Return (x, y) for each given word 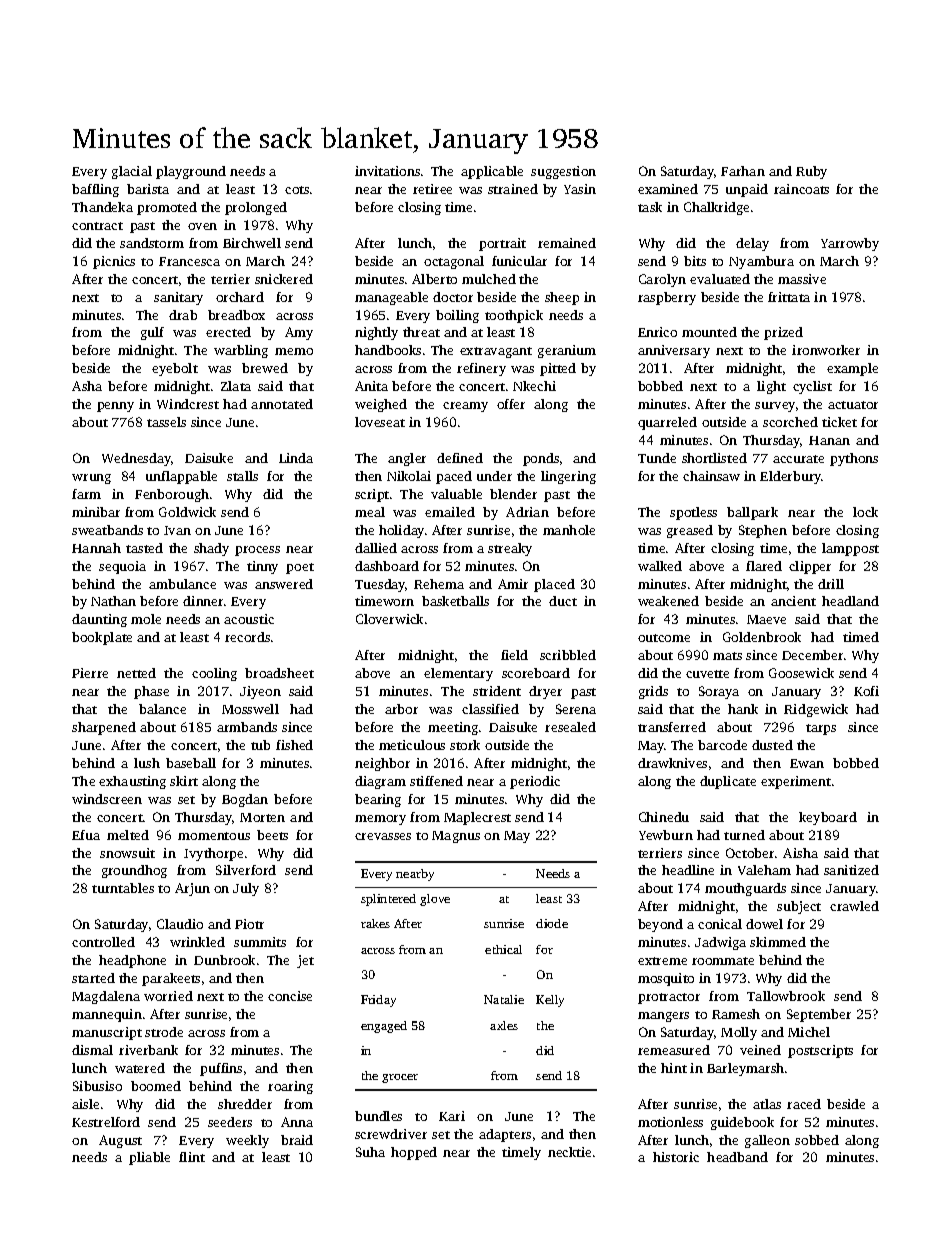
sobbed (817, 1140)
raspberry (667, 298)
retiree (432, 189)
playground (191, 172)
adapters (505, 1135)
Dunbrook (224, 960)
